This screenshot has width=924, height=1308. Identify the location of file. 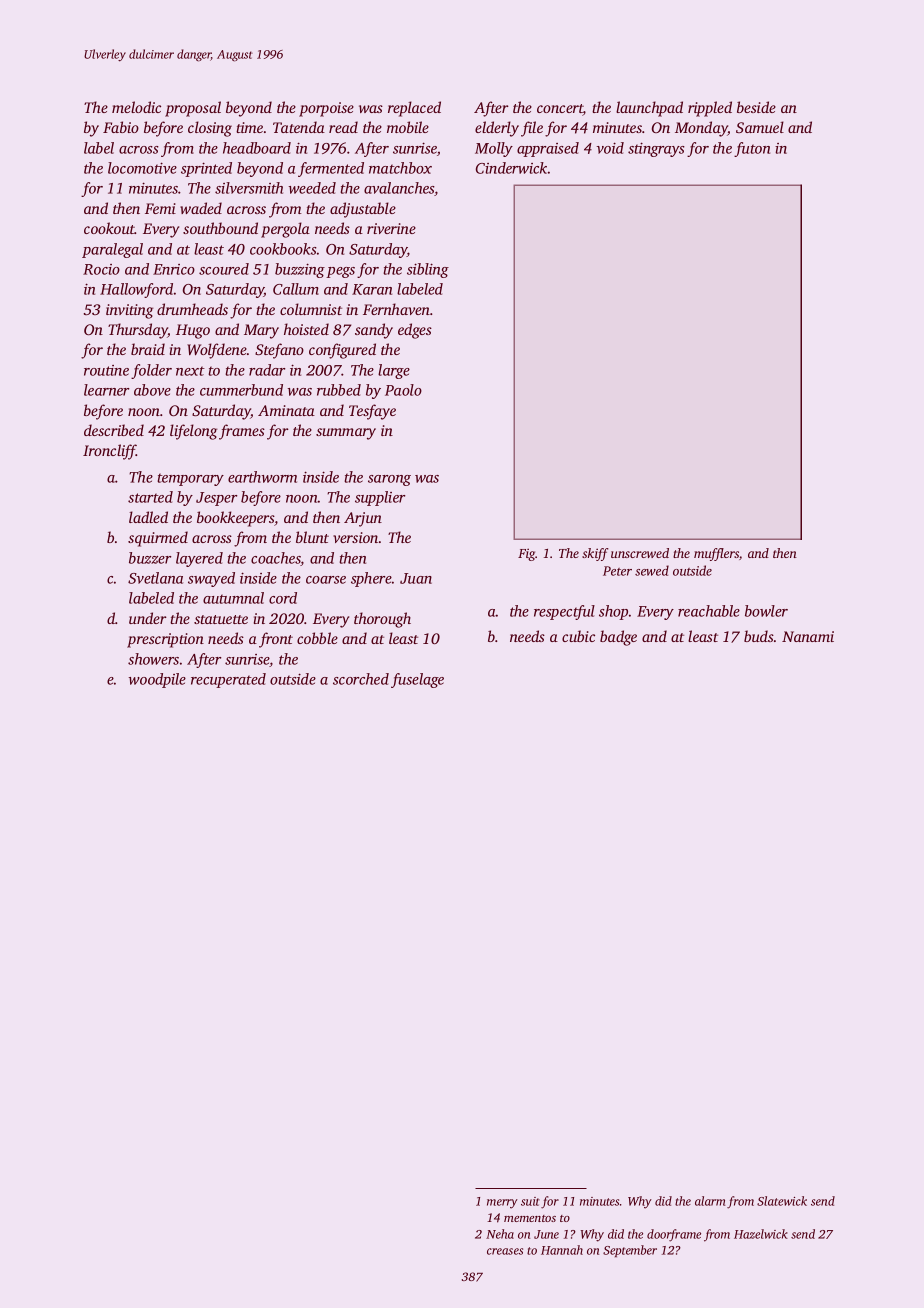
(532, 129).
